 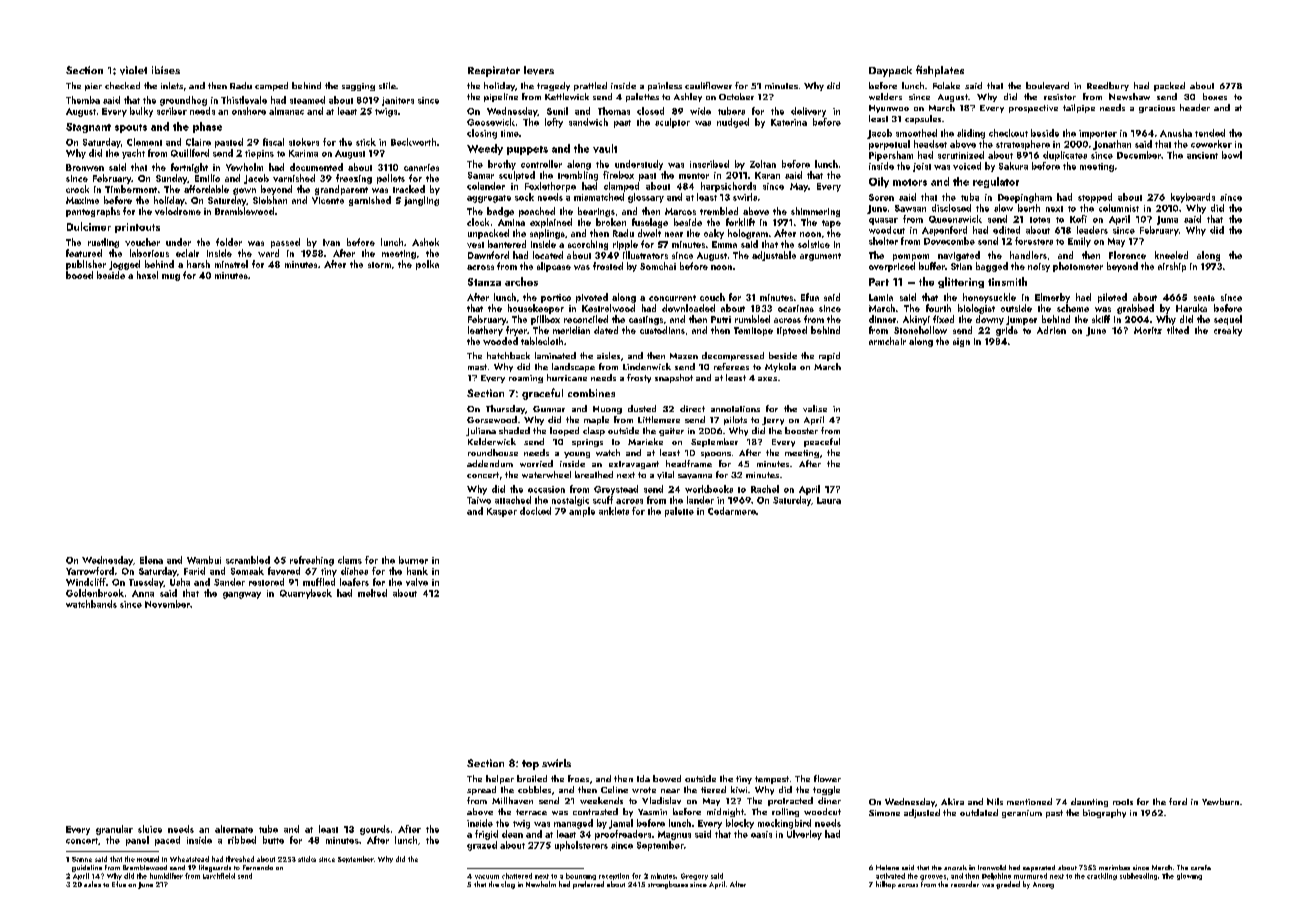 I want to click on decompressed, so click(x=733, y=356).
